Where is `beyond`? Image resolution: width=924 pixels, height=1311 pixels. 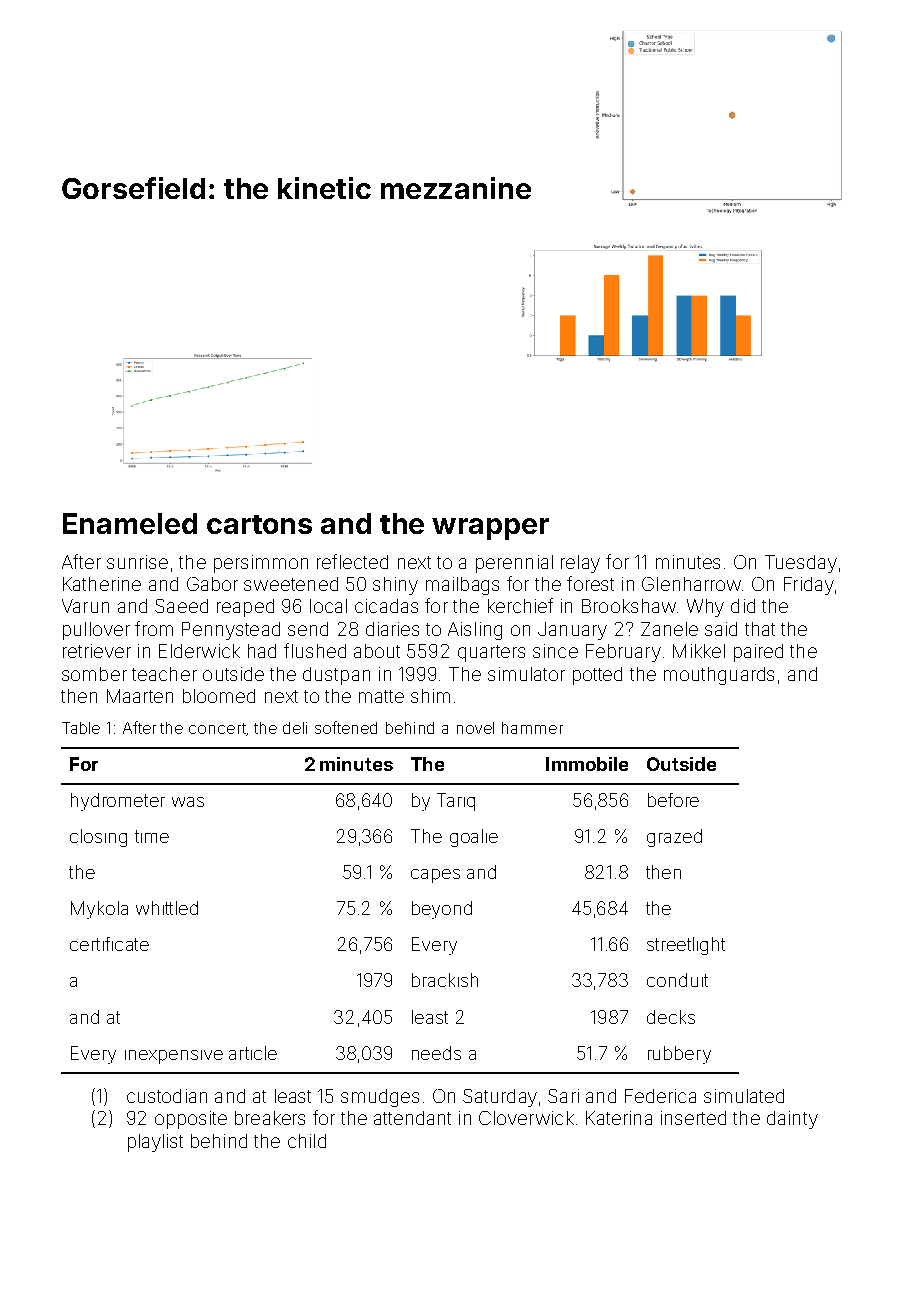
beyond is located at coordinates (442, 910).
